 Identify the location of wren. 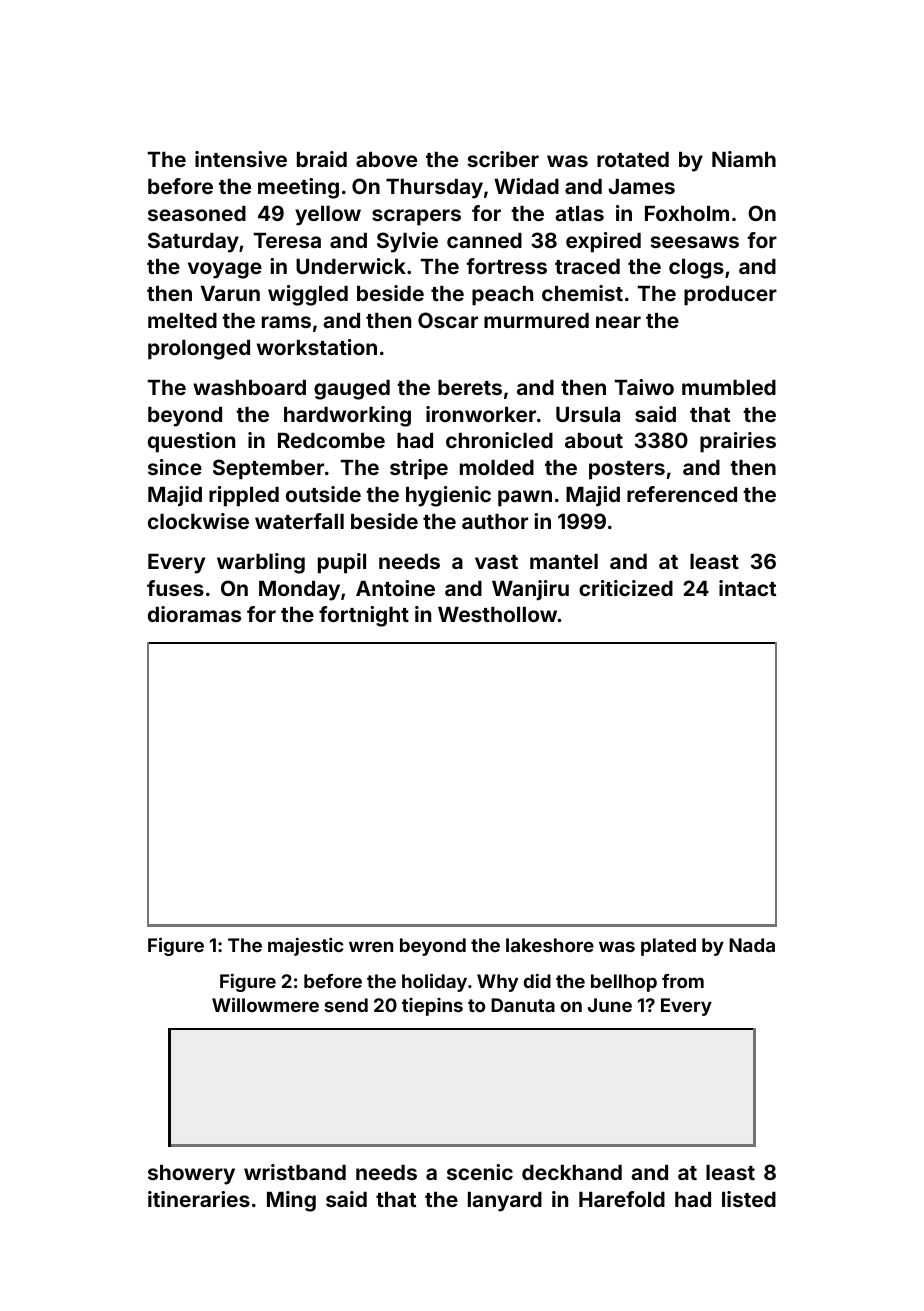
(371, 946).
